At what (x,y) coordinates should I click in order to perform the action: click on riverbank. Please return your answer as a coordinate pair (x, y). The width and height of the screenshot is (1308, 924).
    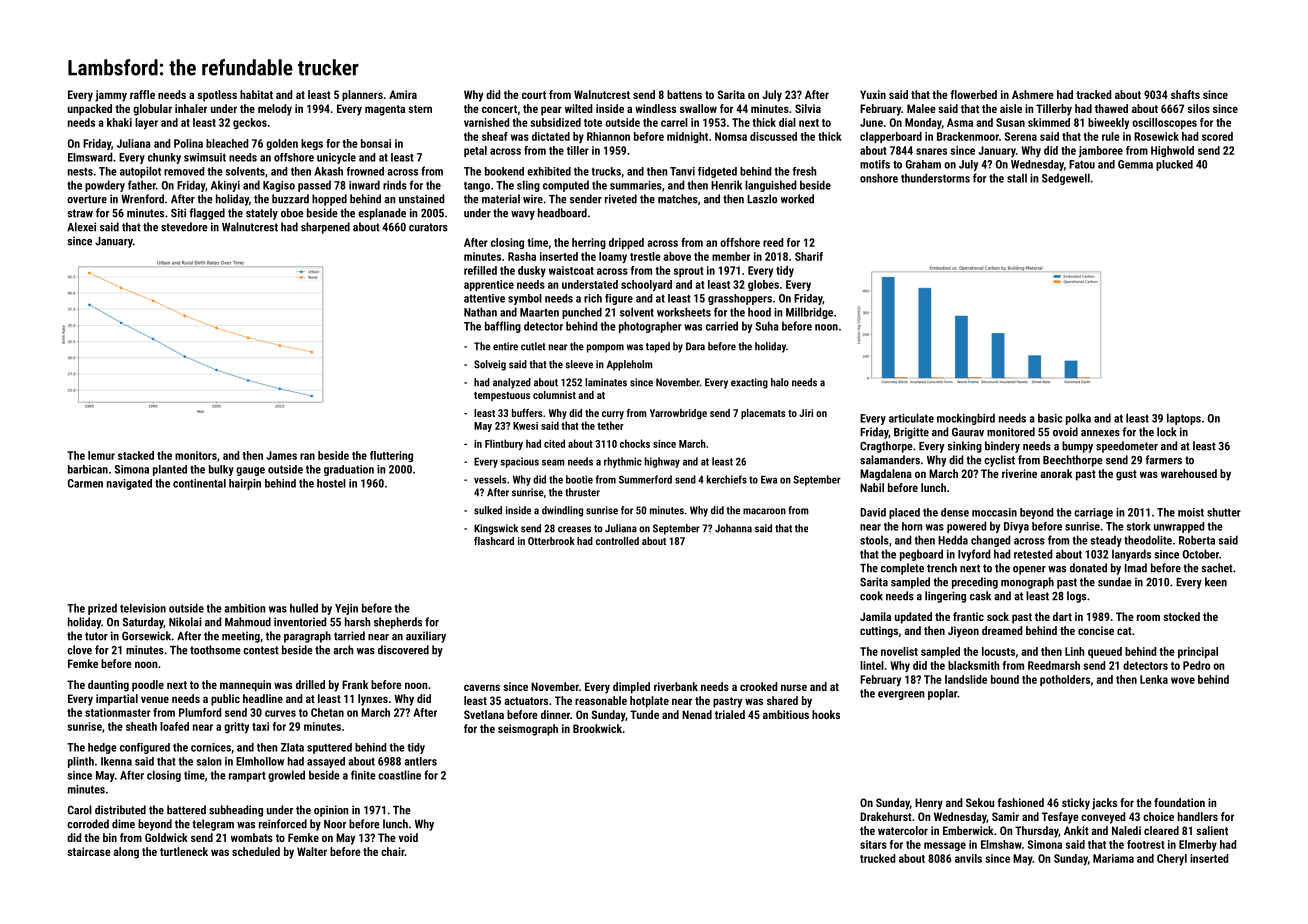
    Looking at the image, I should click on (676, 686).
